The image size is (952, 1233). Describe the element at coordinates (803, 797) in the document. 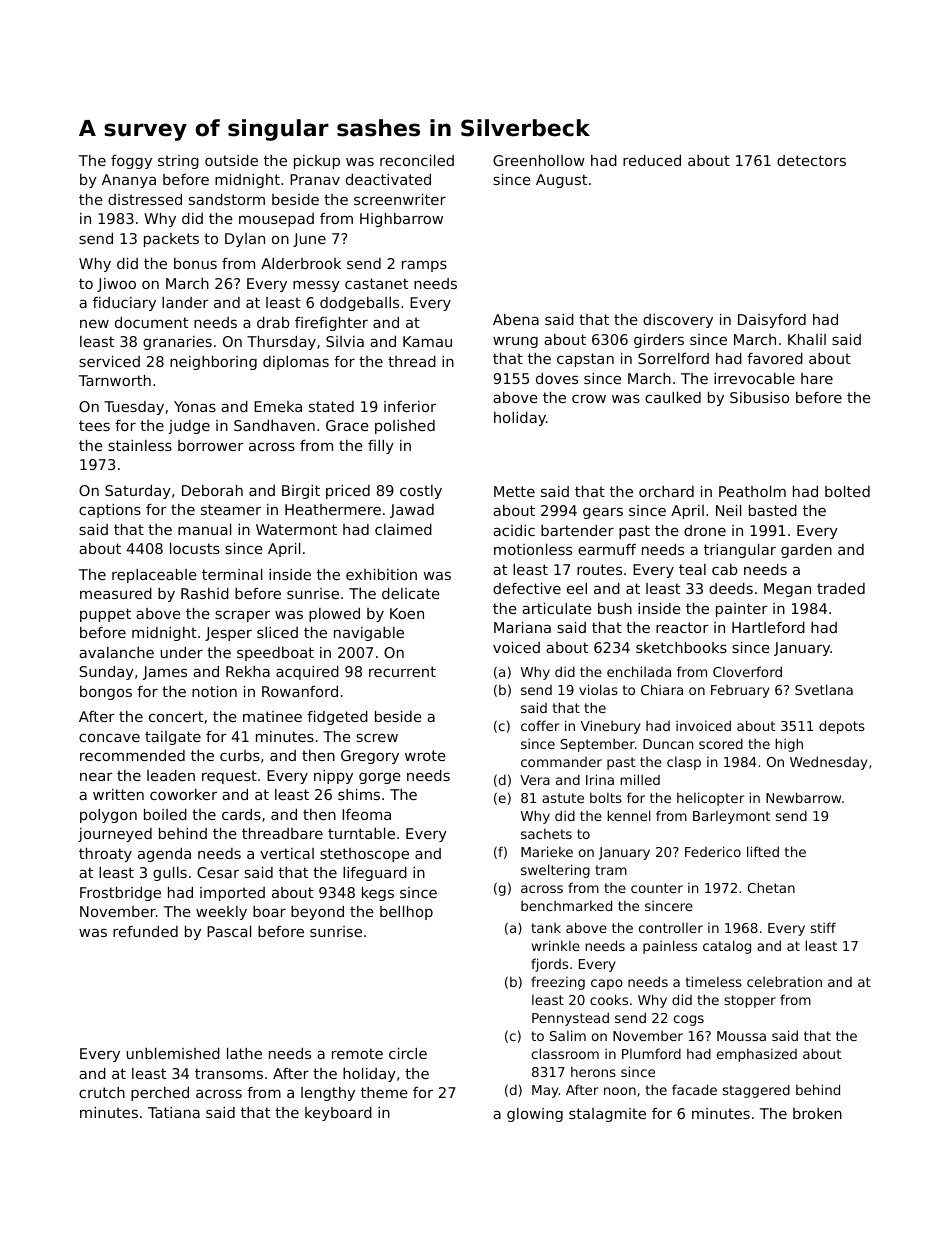

I see `Newbarrow` at that location.
